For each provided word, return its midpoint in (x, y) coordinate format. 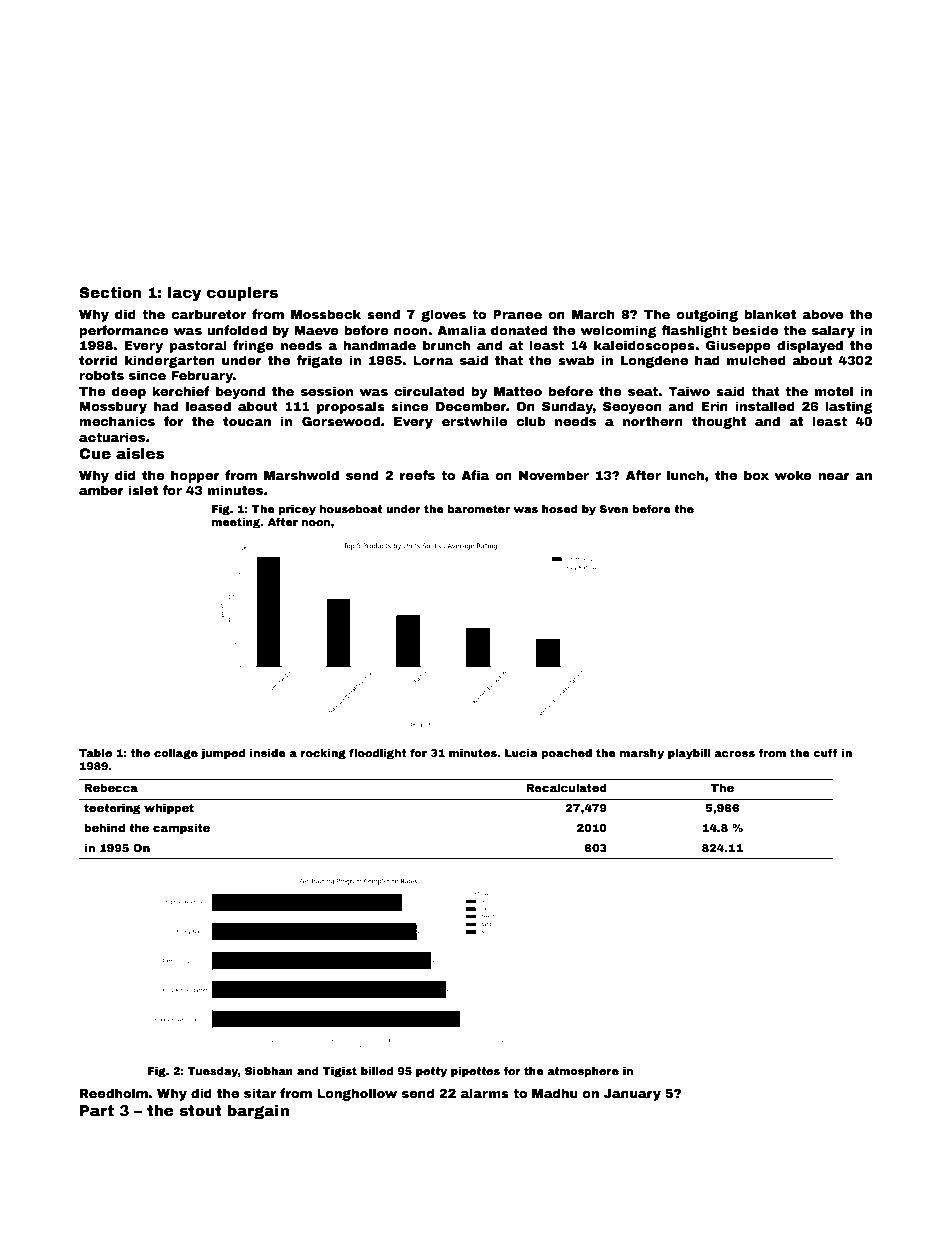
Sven (614, 509)
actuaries (112, 437)
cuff (825, 752)
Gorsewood (341, 421)
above (822, 314)
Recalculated (566, 787)
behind (104, 827)
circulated (429, 391)
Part (97, 1110)
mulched (756, 360)
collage (176, 754)
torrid (98, 360)
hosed (560, 509)
